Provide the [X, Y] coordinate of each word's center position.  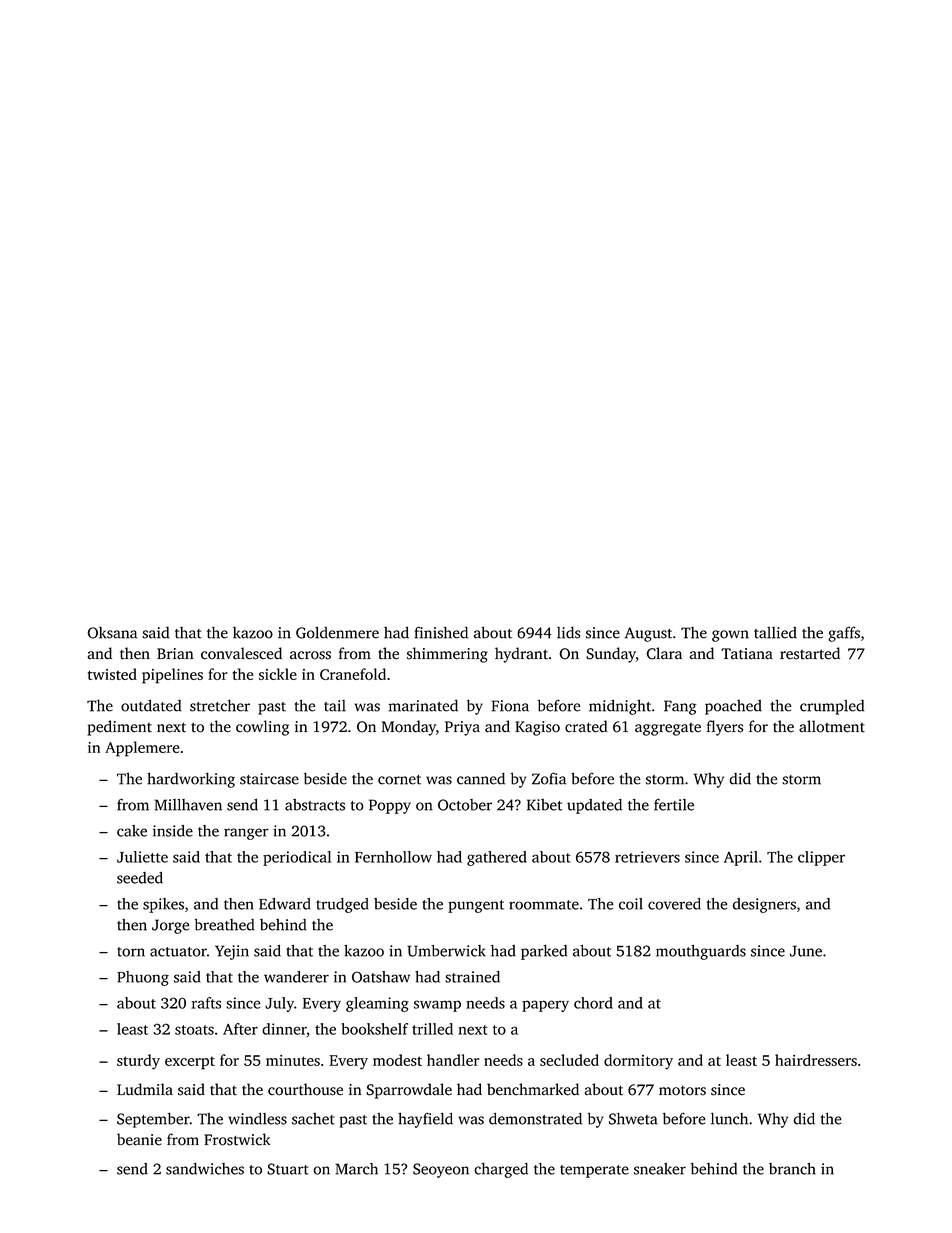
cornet [399, 780]
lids [568, 632]
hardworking [191, 780]
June [806, 951]
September [153, 1120]
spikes [163, 905]
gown [730, 636]
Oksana [112, 632]
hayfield [425, 1120]
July [279, 1004]
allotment [832, 726]
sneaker [660, 1169]
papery [545, 1006]
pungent [476, 906]
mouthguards [701, 952]
